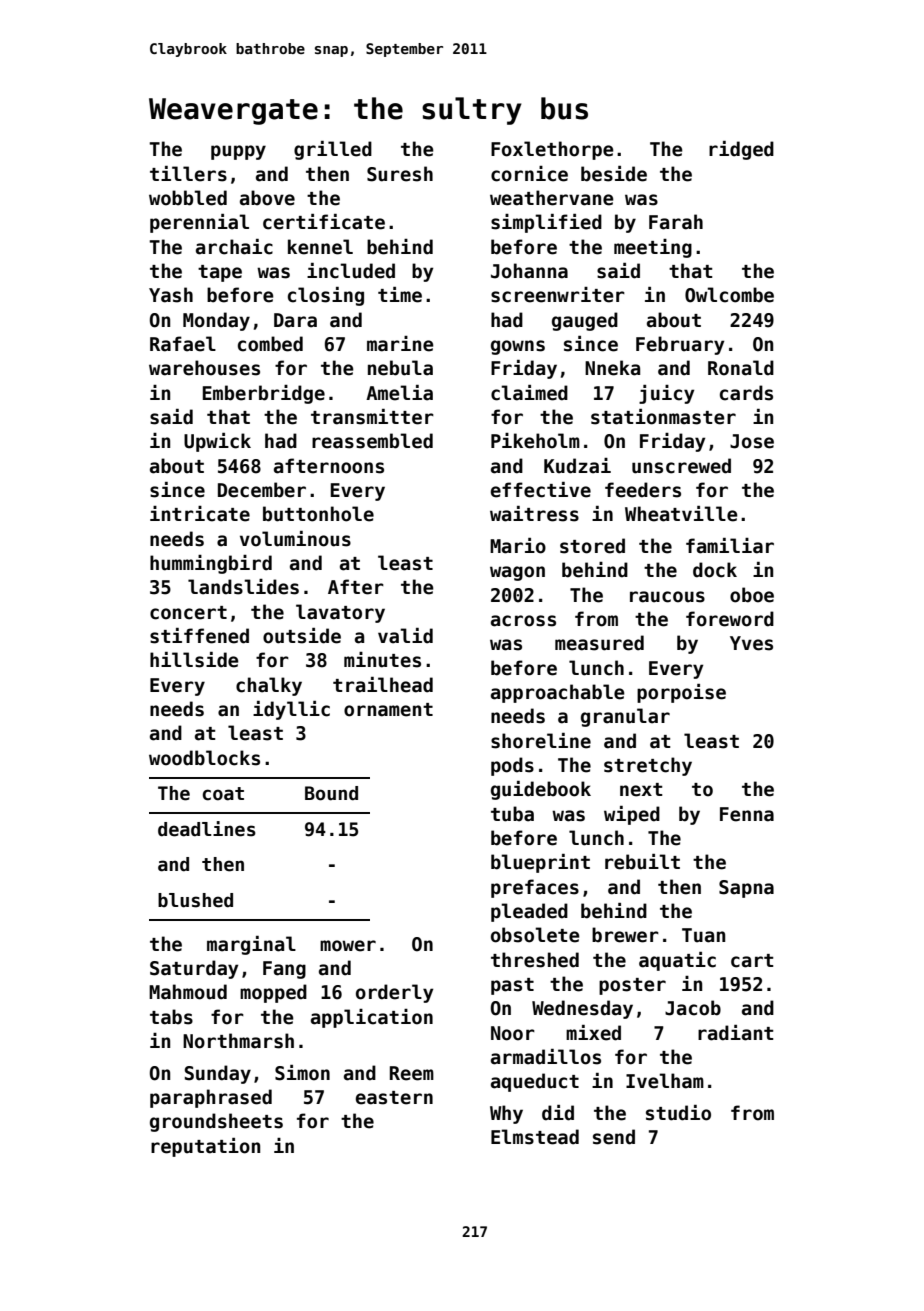  What do you see at coordinates (273, 993) in the screenshot?
I see `mopped` at bounding box center [273, 993].
